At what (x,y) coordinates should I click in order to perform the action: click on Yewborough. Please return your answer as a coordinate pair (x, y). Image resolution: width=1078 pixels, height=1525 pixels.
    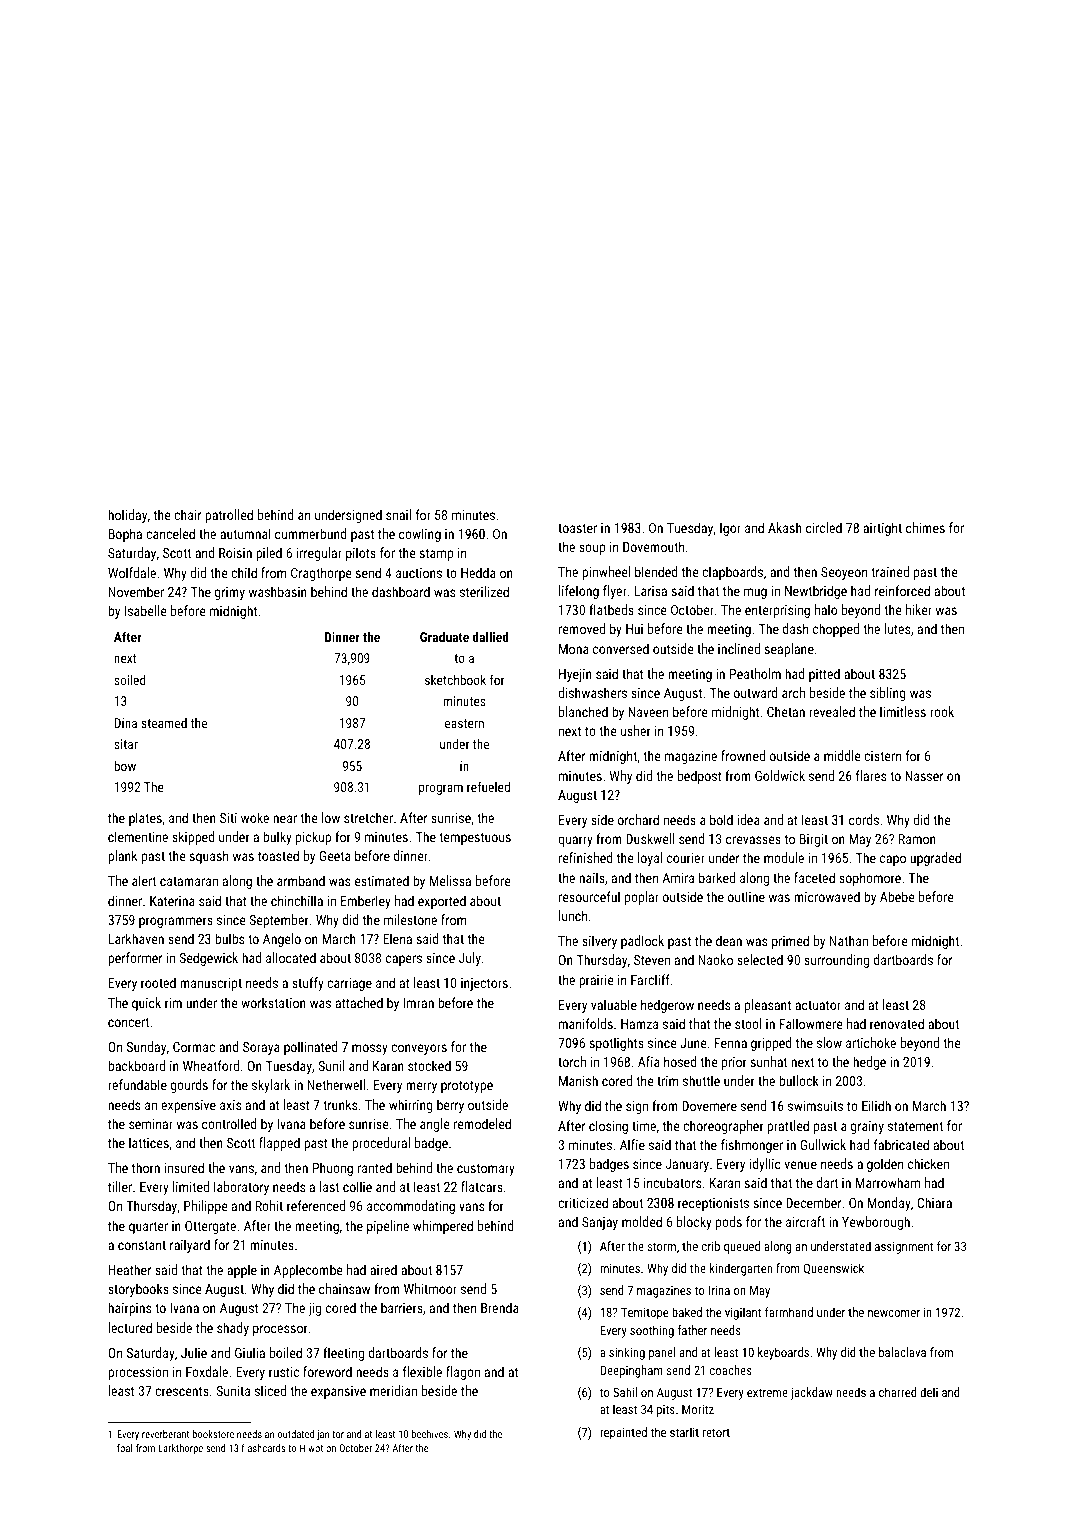
    Looking at the image, I should click on (876, 1223).
